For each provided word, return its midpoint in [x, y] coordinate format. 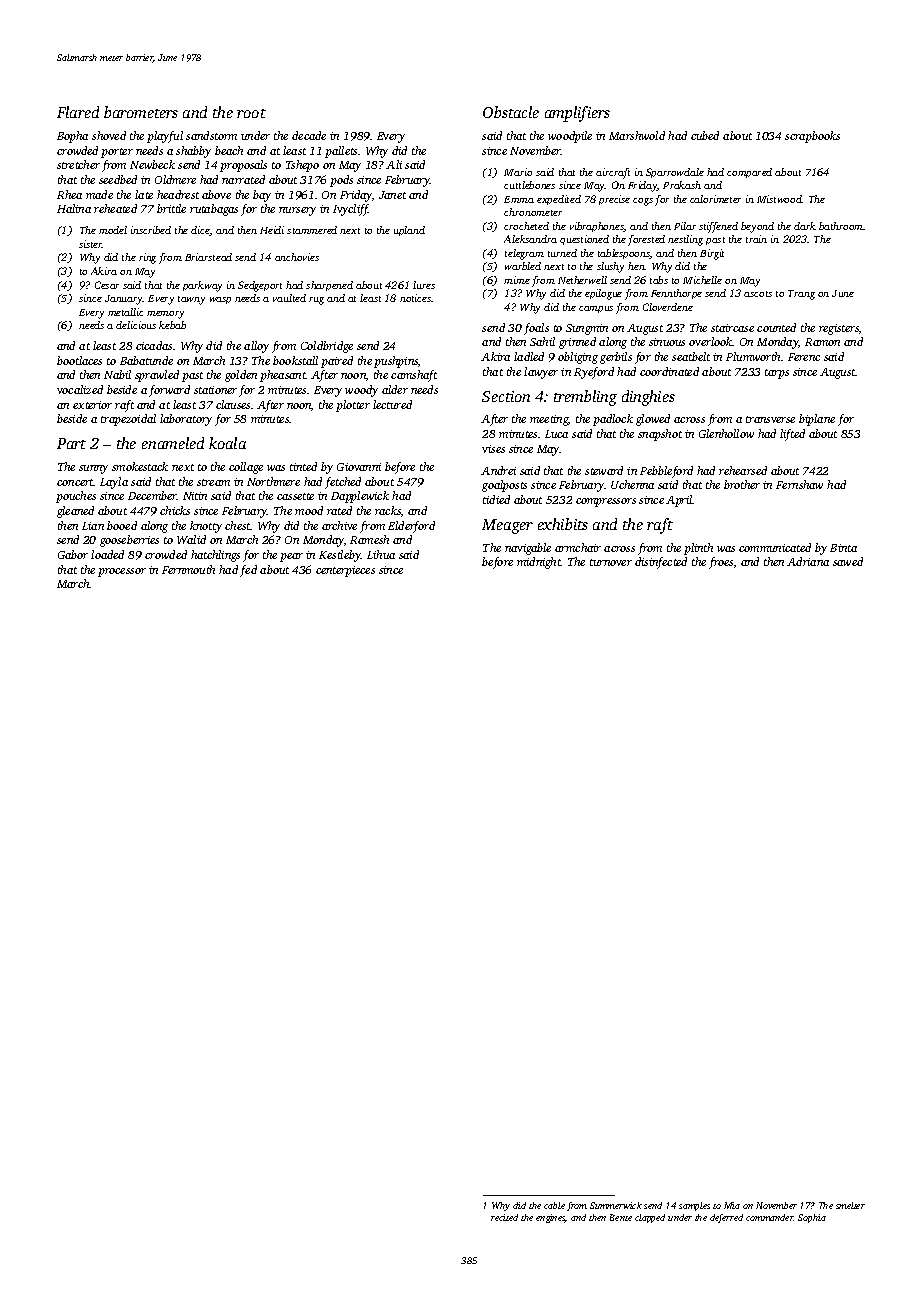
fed [248, 571]
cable [554, 1205]
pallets [341, 152]
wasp [220, 300]
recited [504, 1217]
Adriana [808, 561]
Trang [801, 295]
